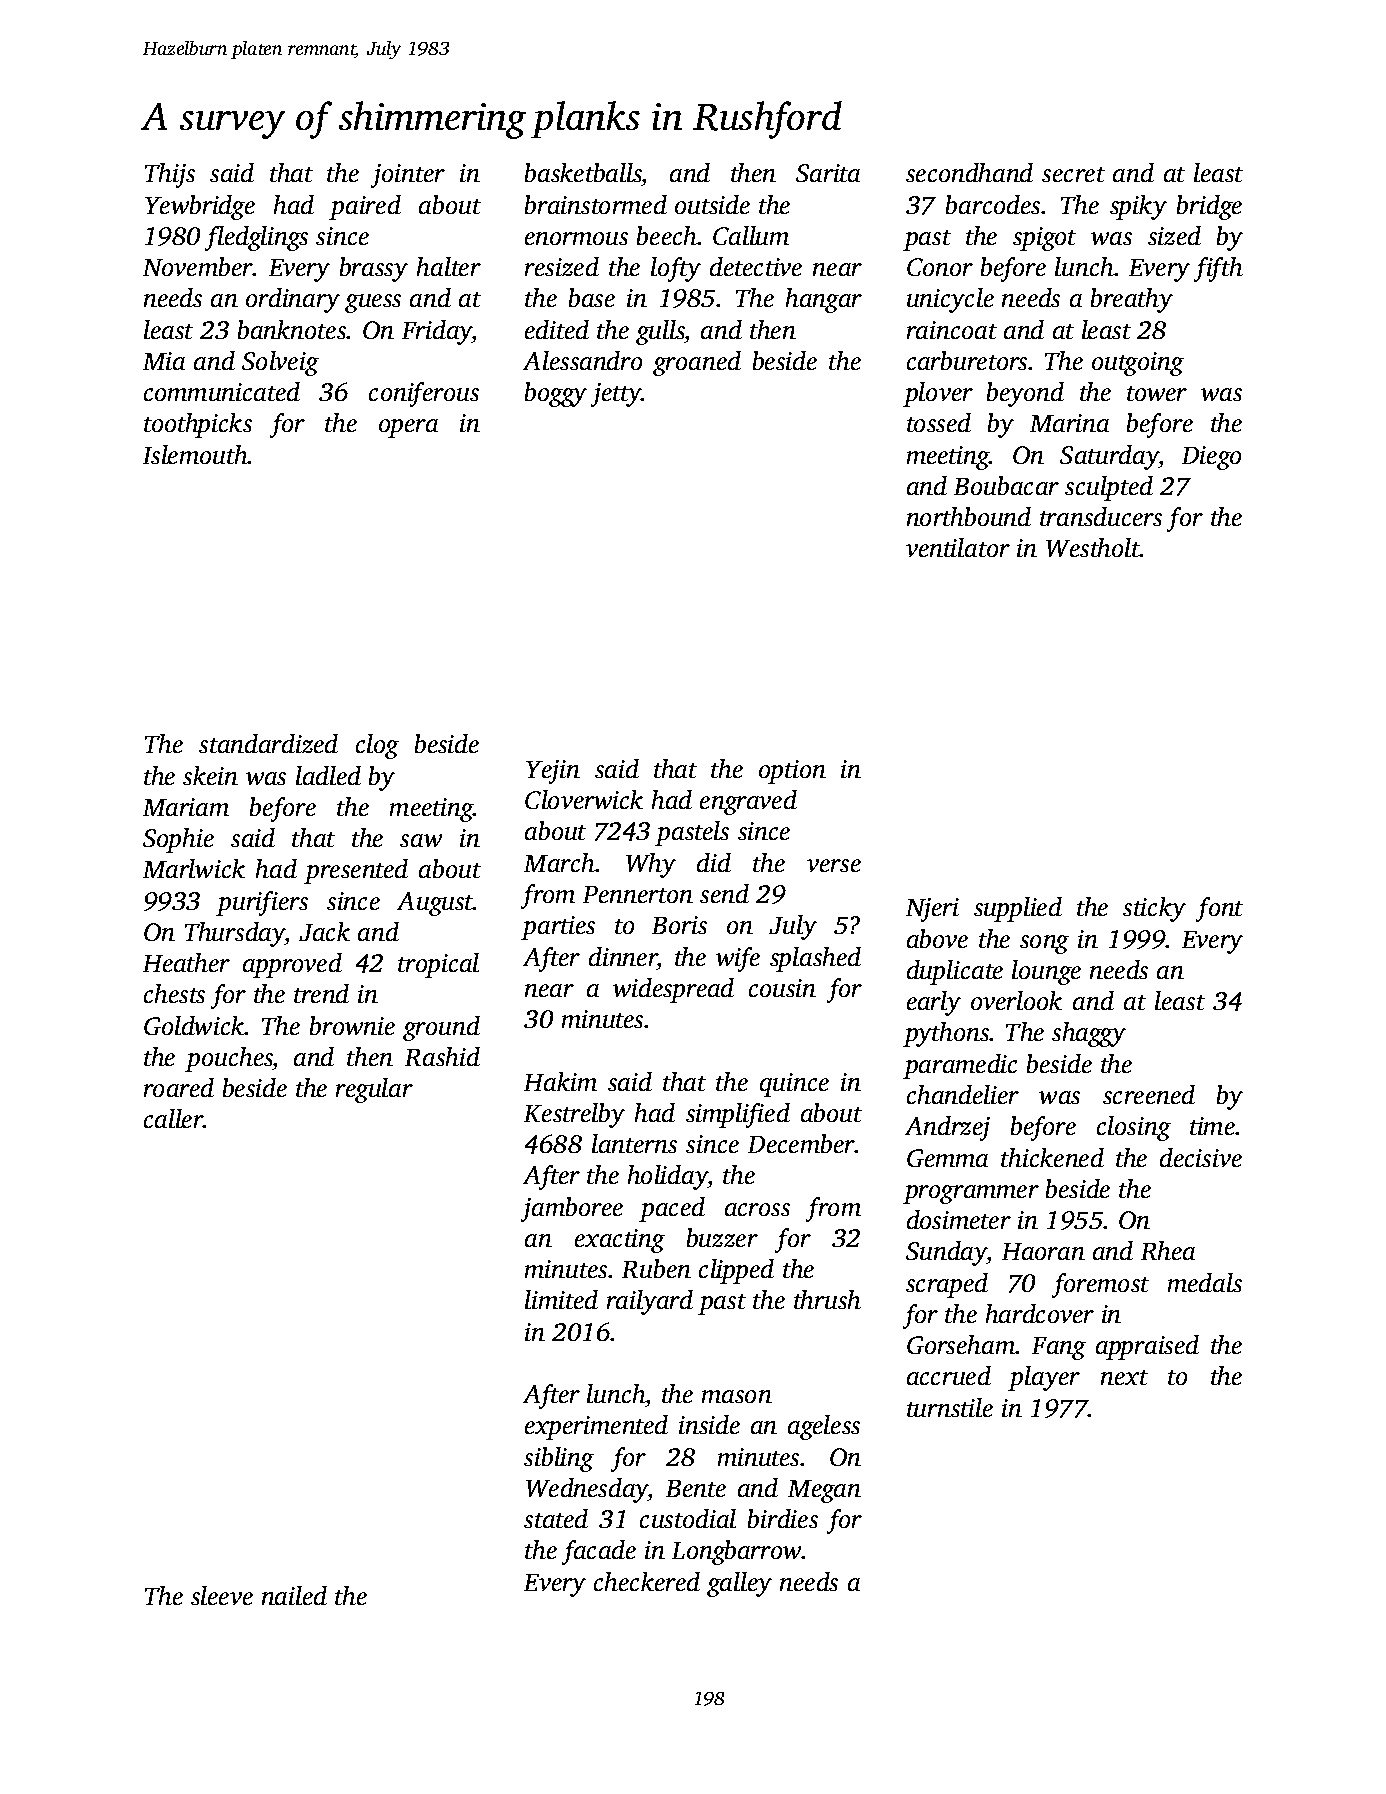  What do you see at coordinates (374, 269) in the screenshot?
I see `brassy` at bounding box center [374, 269].
